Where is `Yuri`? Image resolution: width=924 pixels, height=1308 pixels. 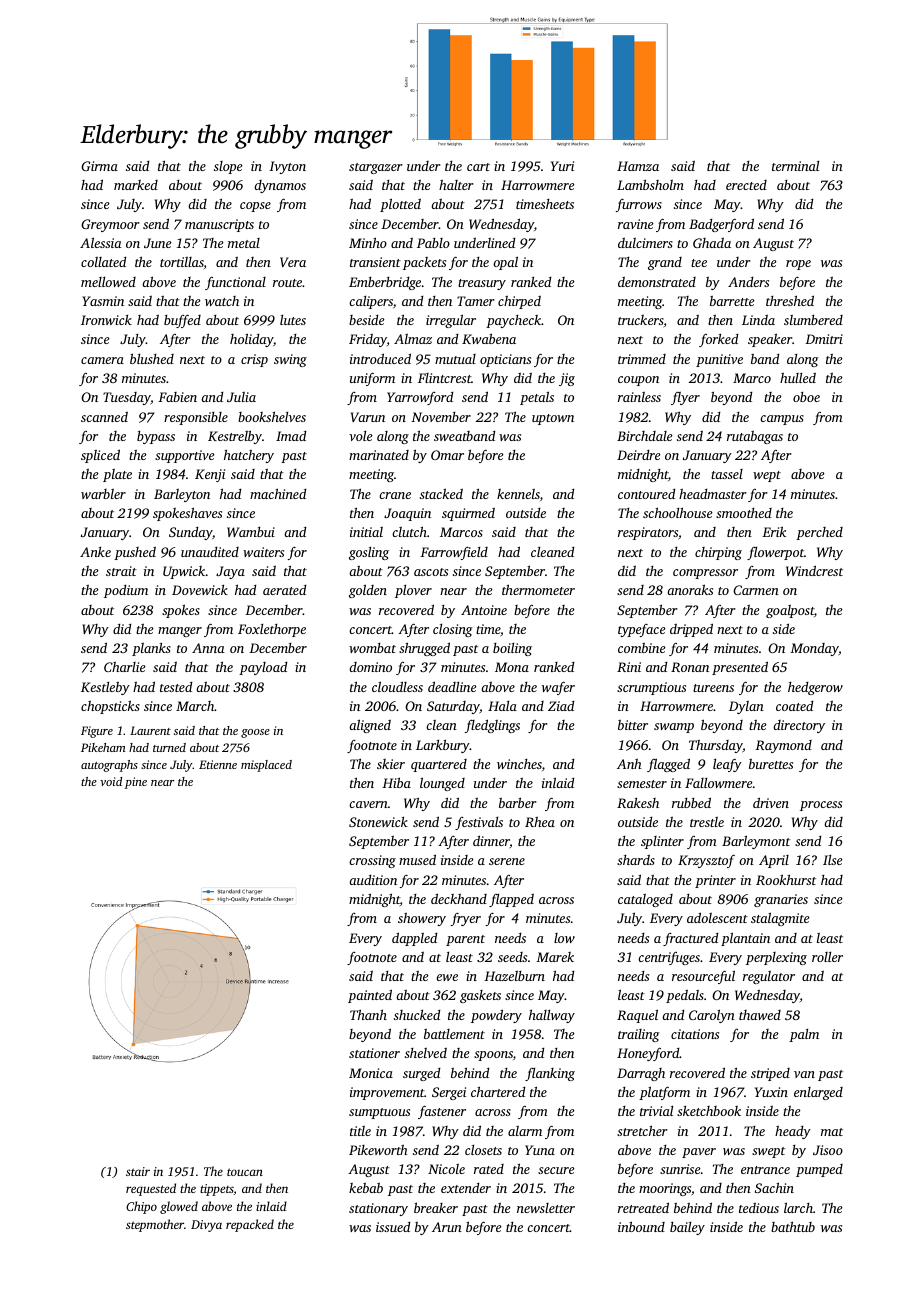 Yuri is located at coordinates (562, 166).
